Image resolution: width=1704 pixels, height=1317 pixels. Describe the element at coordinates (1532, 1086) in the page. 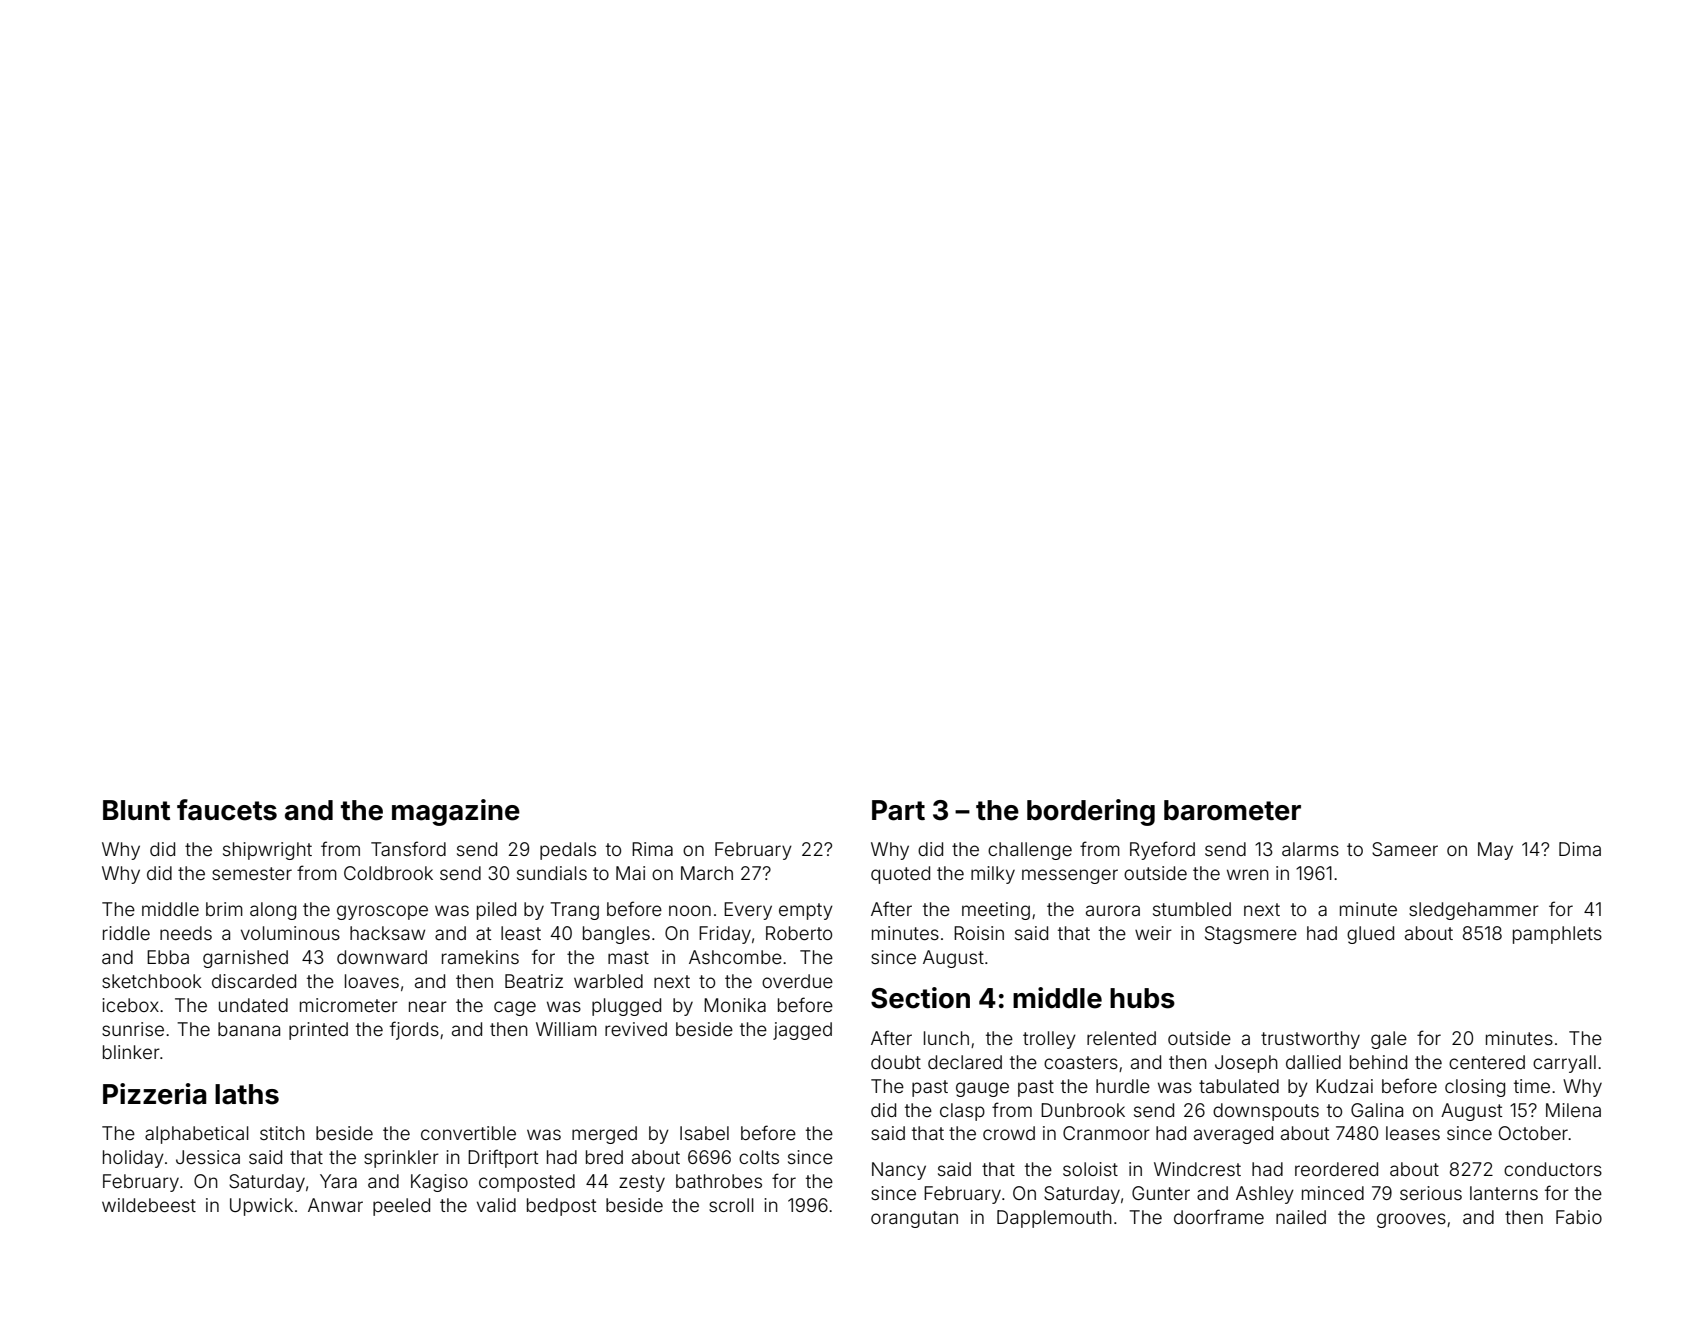

I see `time` at that location.
